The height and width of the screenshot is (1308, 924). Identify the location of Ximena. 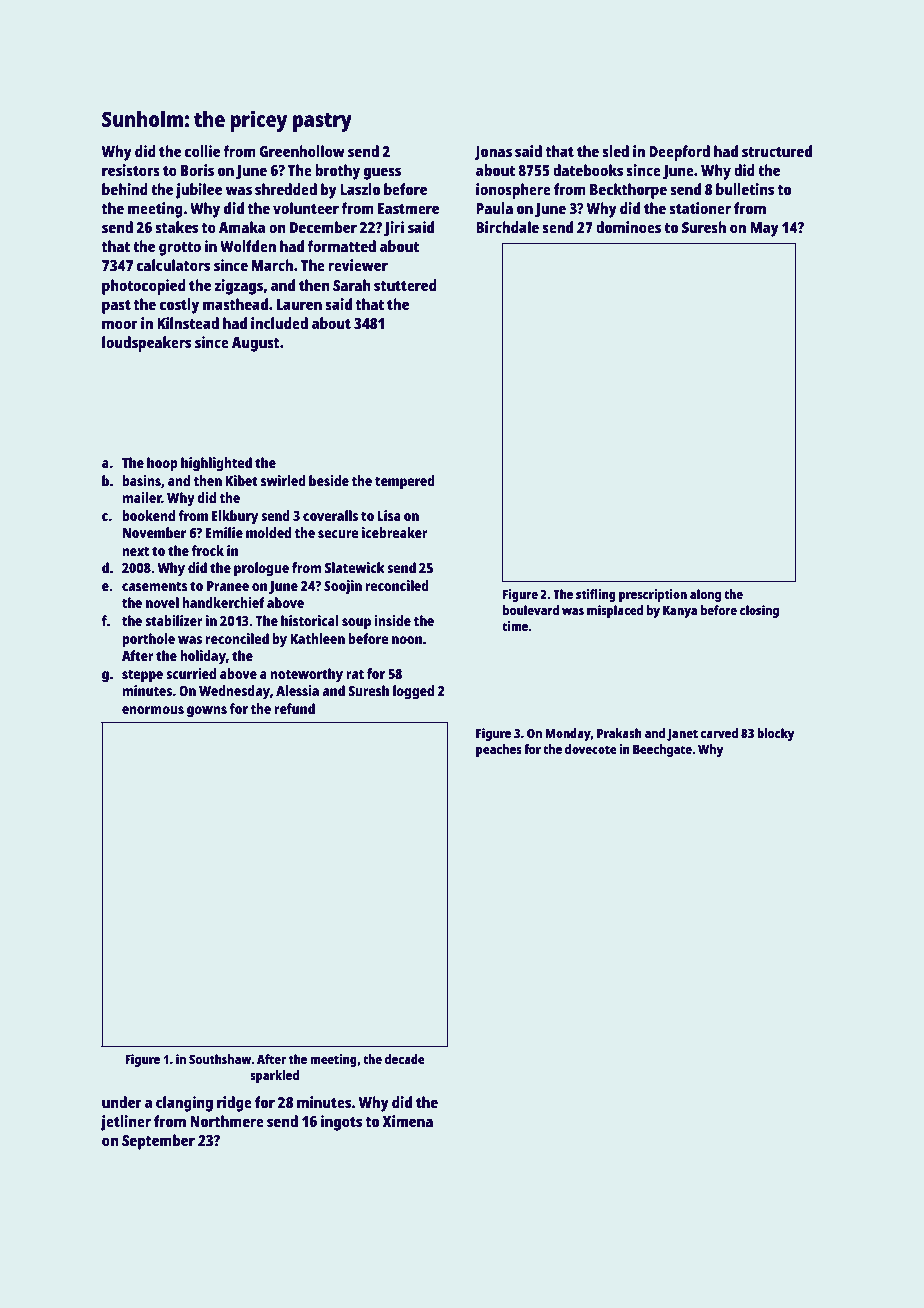
(408, 1121).
